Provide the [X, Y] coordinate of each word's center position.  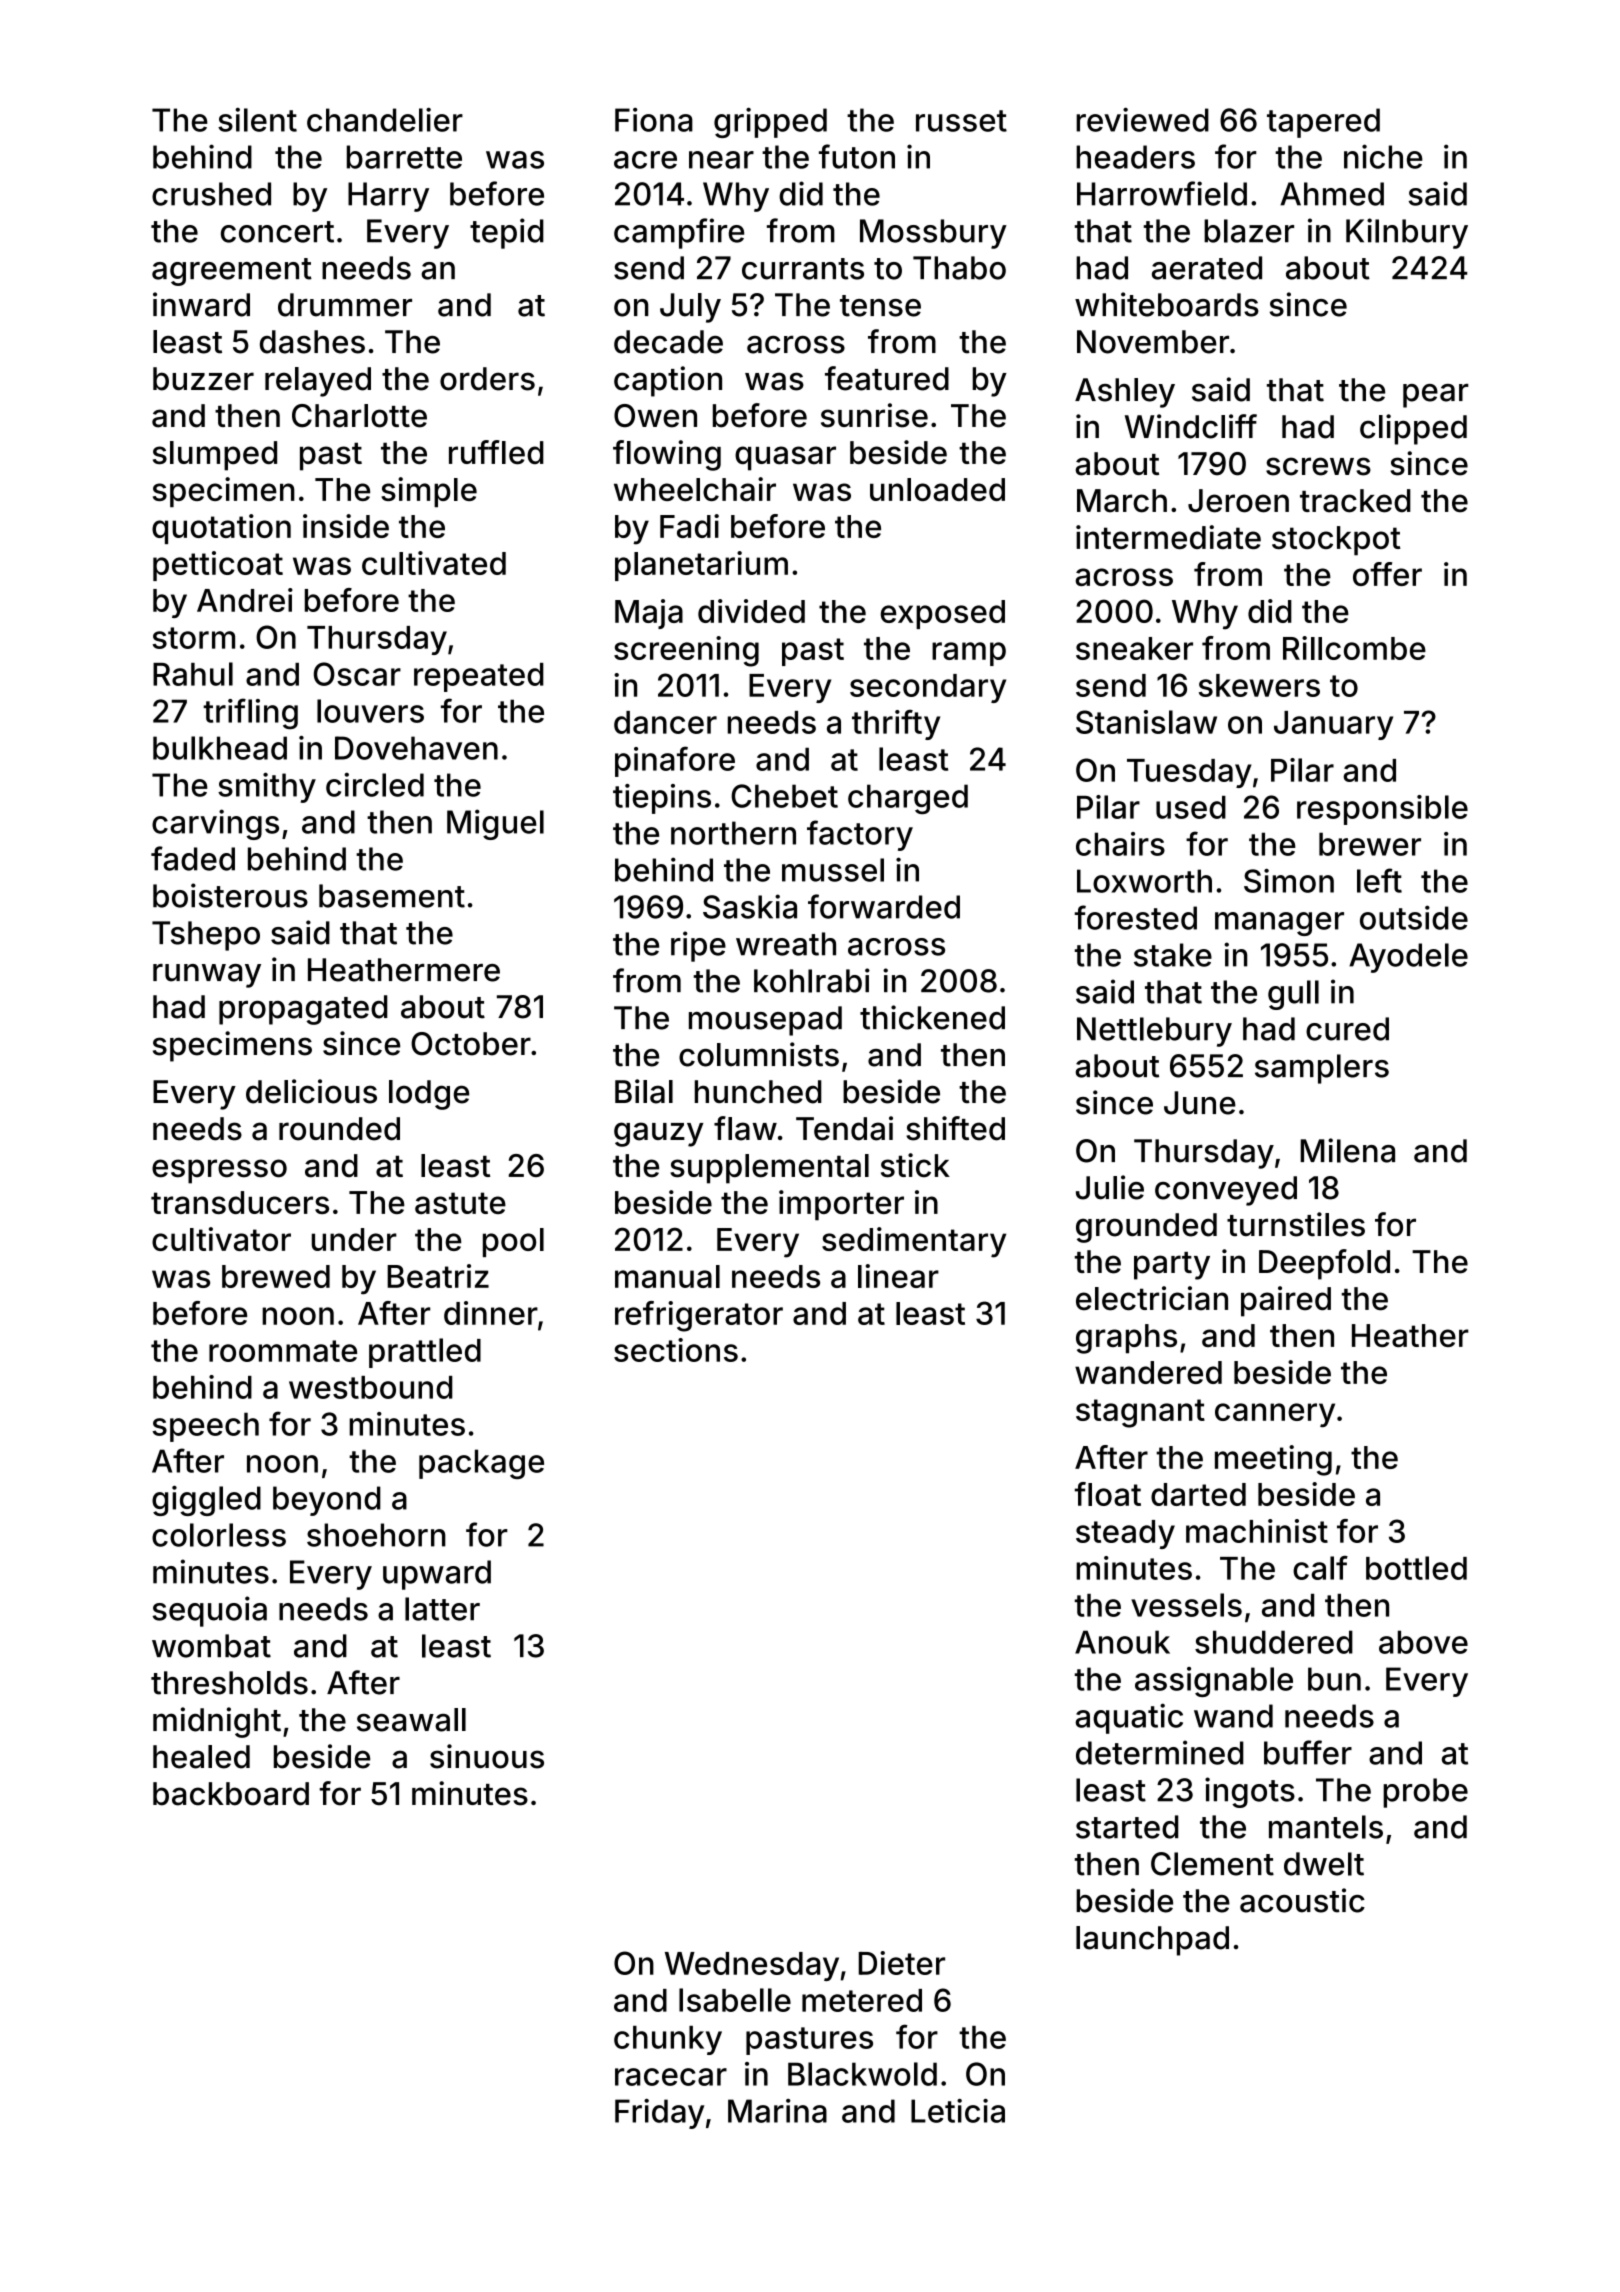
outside [1414, 917]
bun [1334, 1679]
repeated [479, 677]
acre [645, 160]
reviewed [1142, 119]
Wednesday [752, 1966]
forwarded [884, 906]
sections [676, 1350]
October [471, 1044]
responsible [1382, 810]
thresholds [229, 1683]
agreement [232, 272]
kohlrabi [812, 980]
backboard [231, 1794]
